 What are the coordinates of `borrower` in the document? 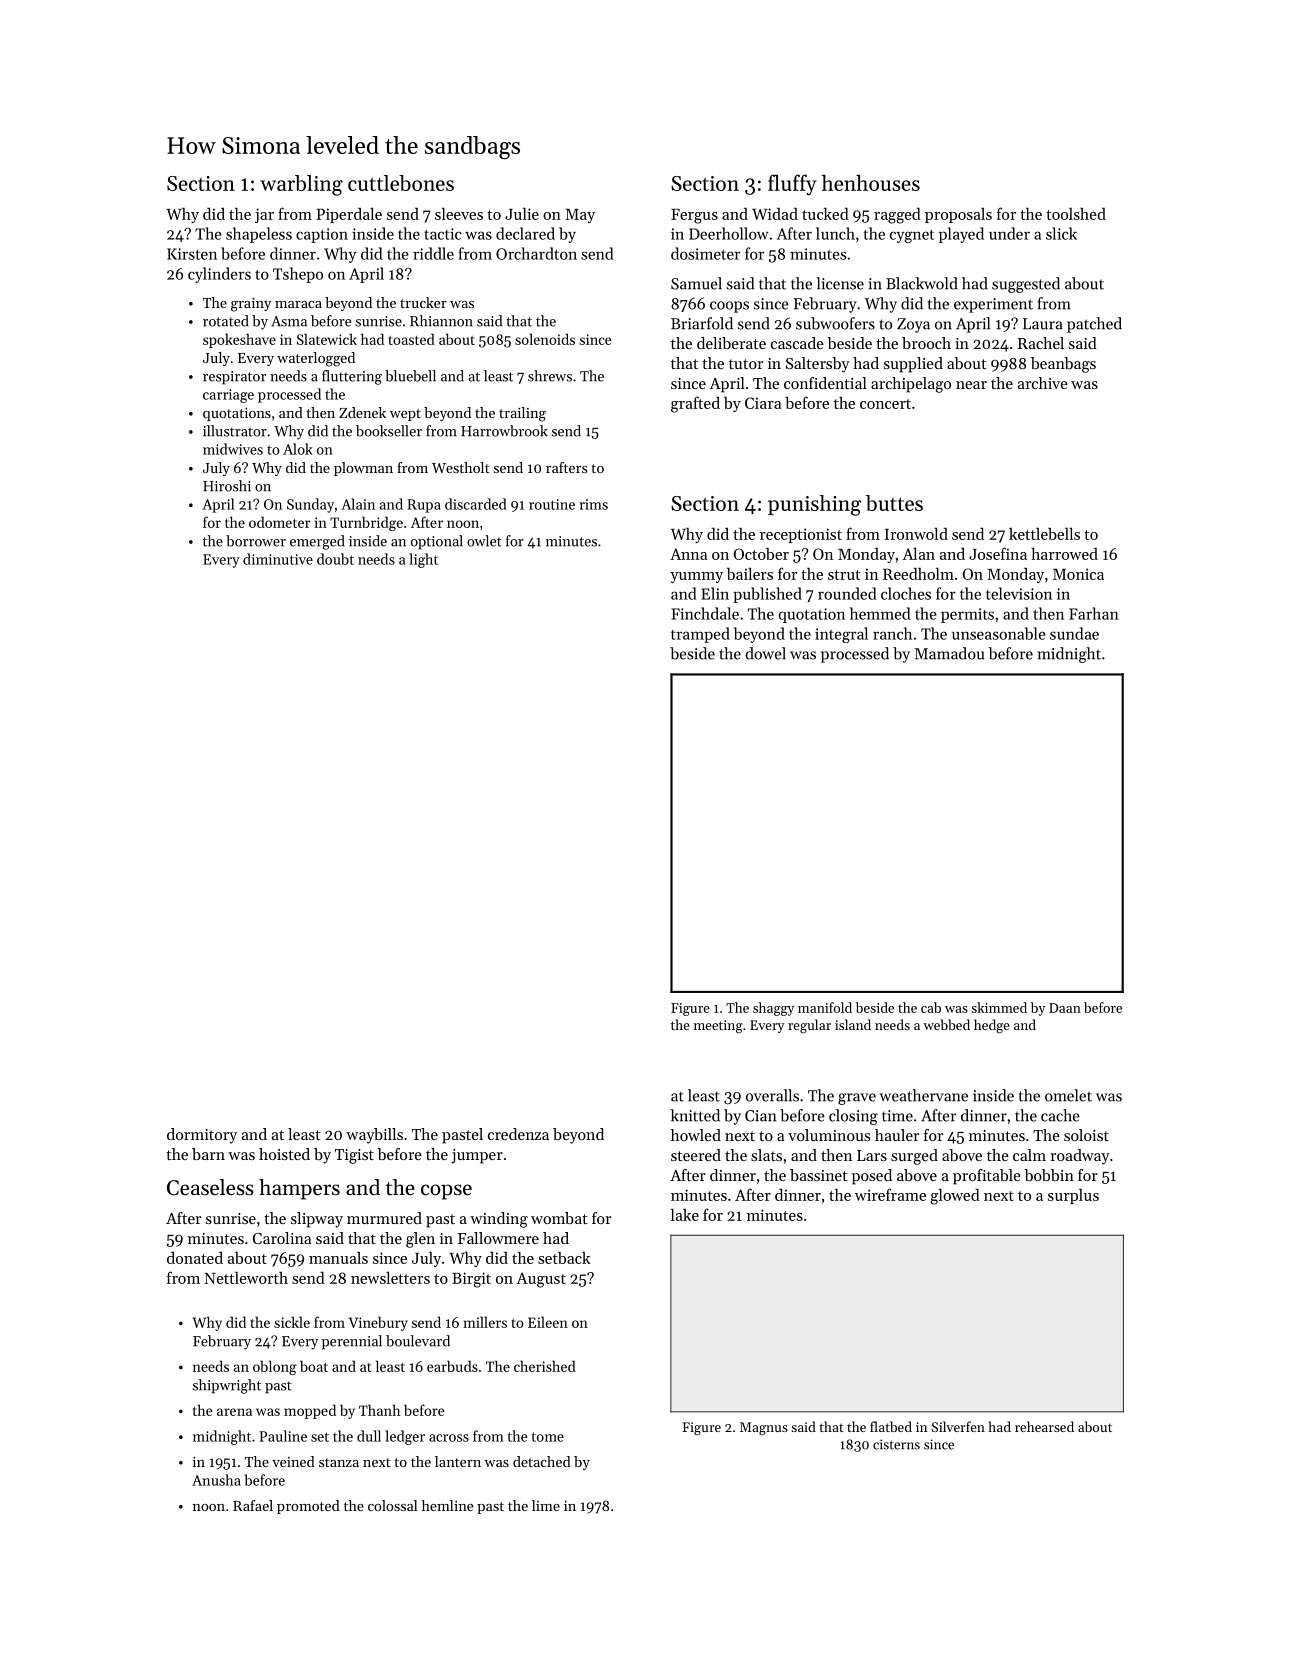 It's located at (256, 541).
